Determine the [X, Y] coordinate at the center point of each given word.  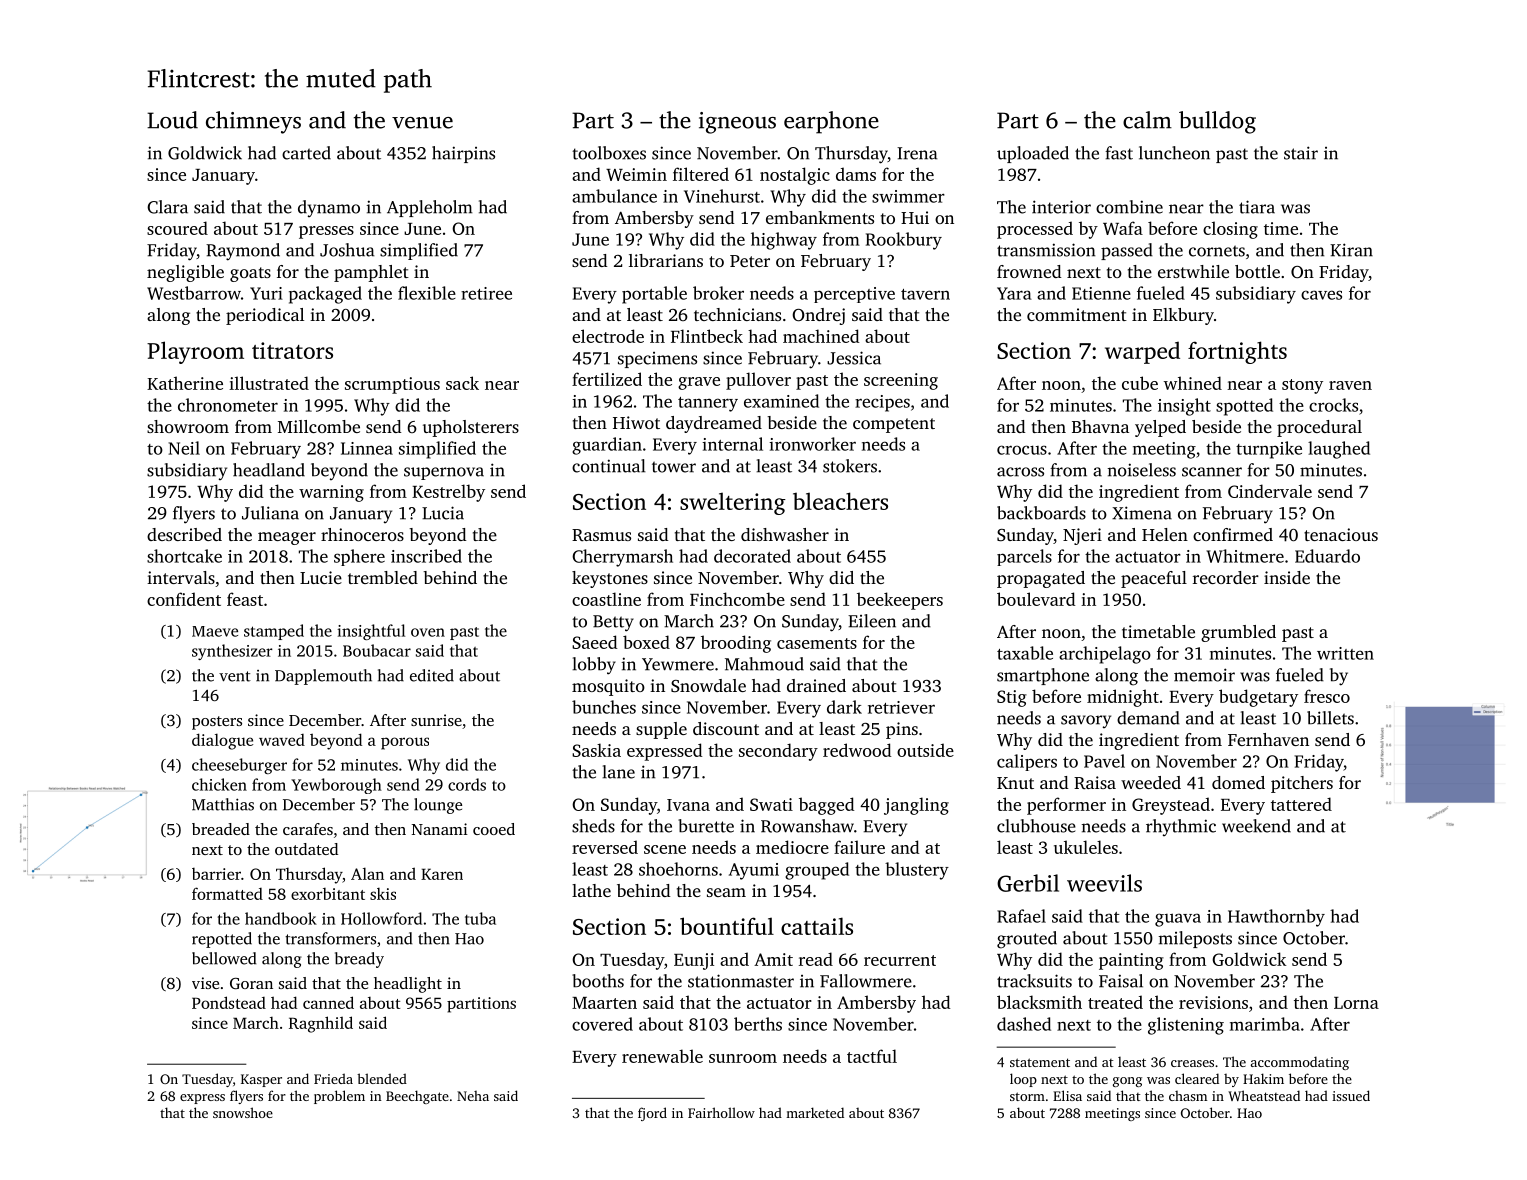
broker [718, 293]
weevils [1104, 883]
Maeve [215, 631]
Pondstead [229, 1002]
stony [1302, 386]
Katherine [185, 383]
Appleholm [429, 208]
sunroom [743, 1058]
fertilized [607, 379]
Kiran [1351, 250]
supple [661, 730]
